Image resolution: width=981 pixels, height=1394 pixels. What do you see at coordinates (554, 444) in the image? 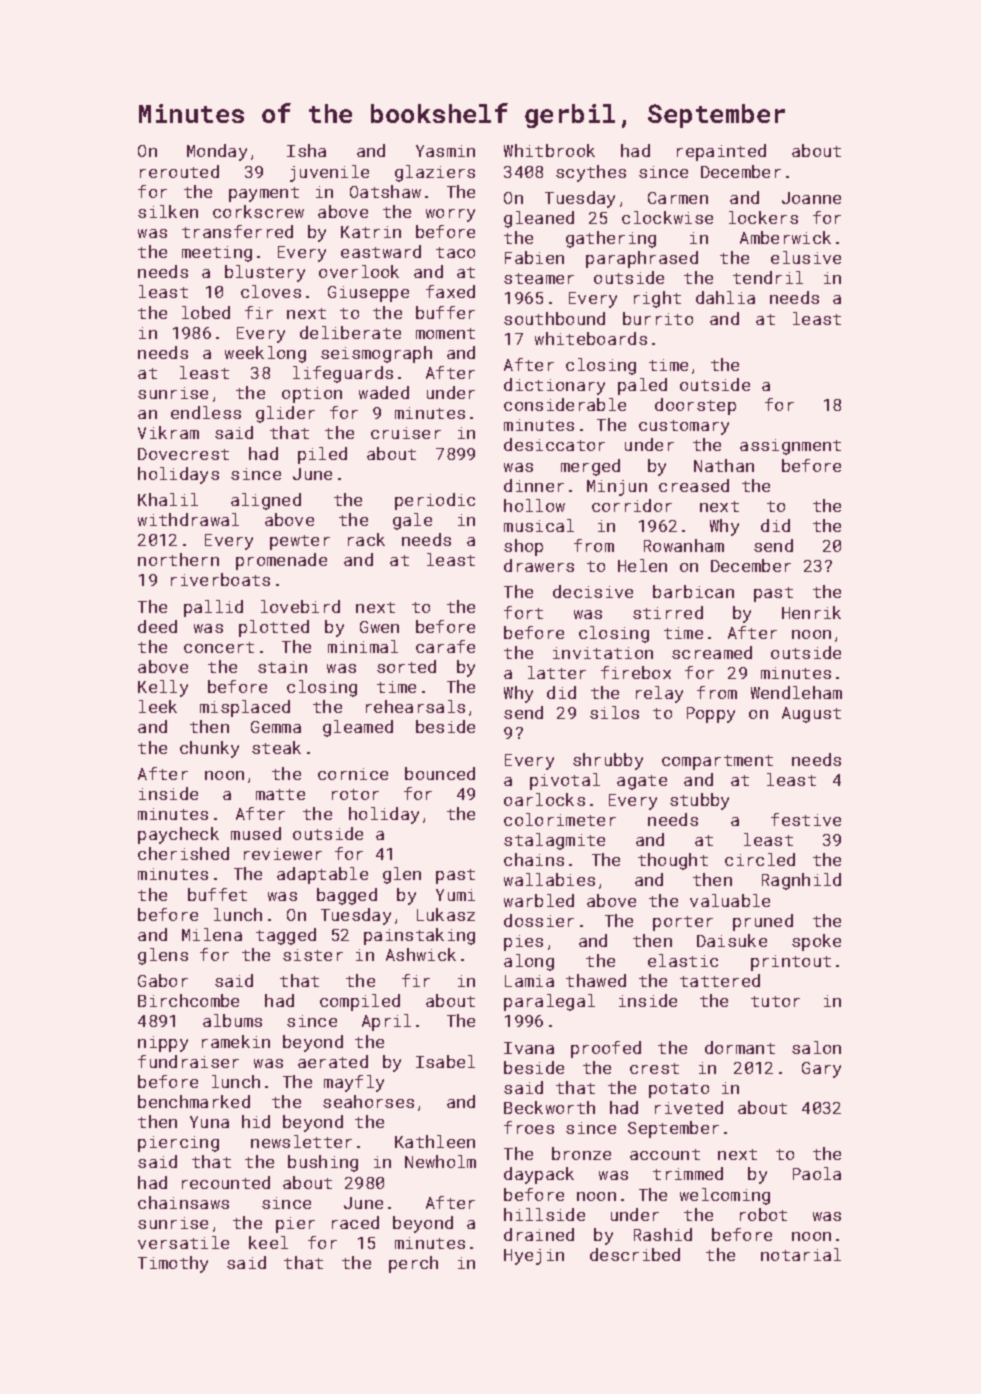
I see `desiccator` at bounding box center [554, 444].
